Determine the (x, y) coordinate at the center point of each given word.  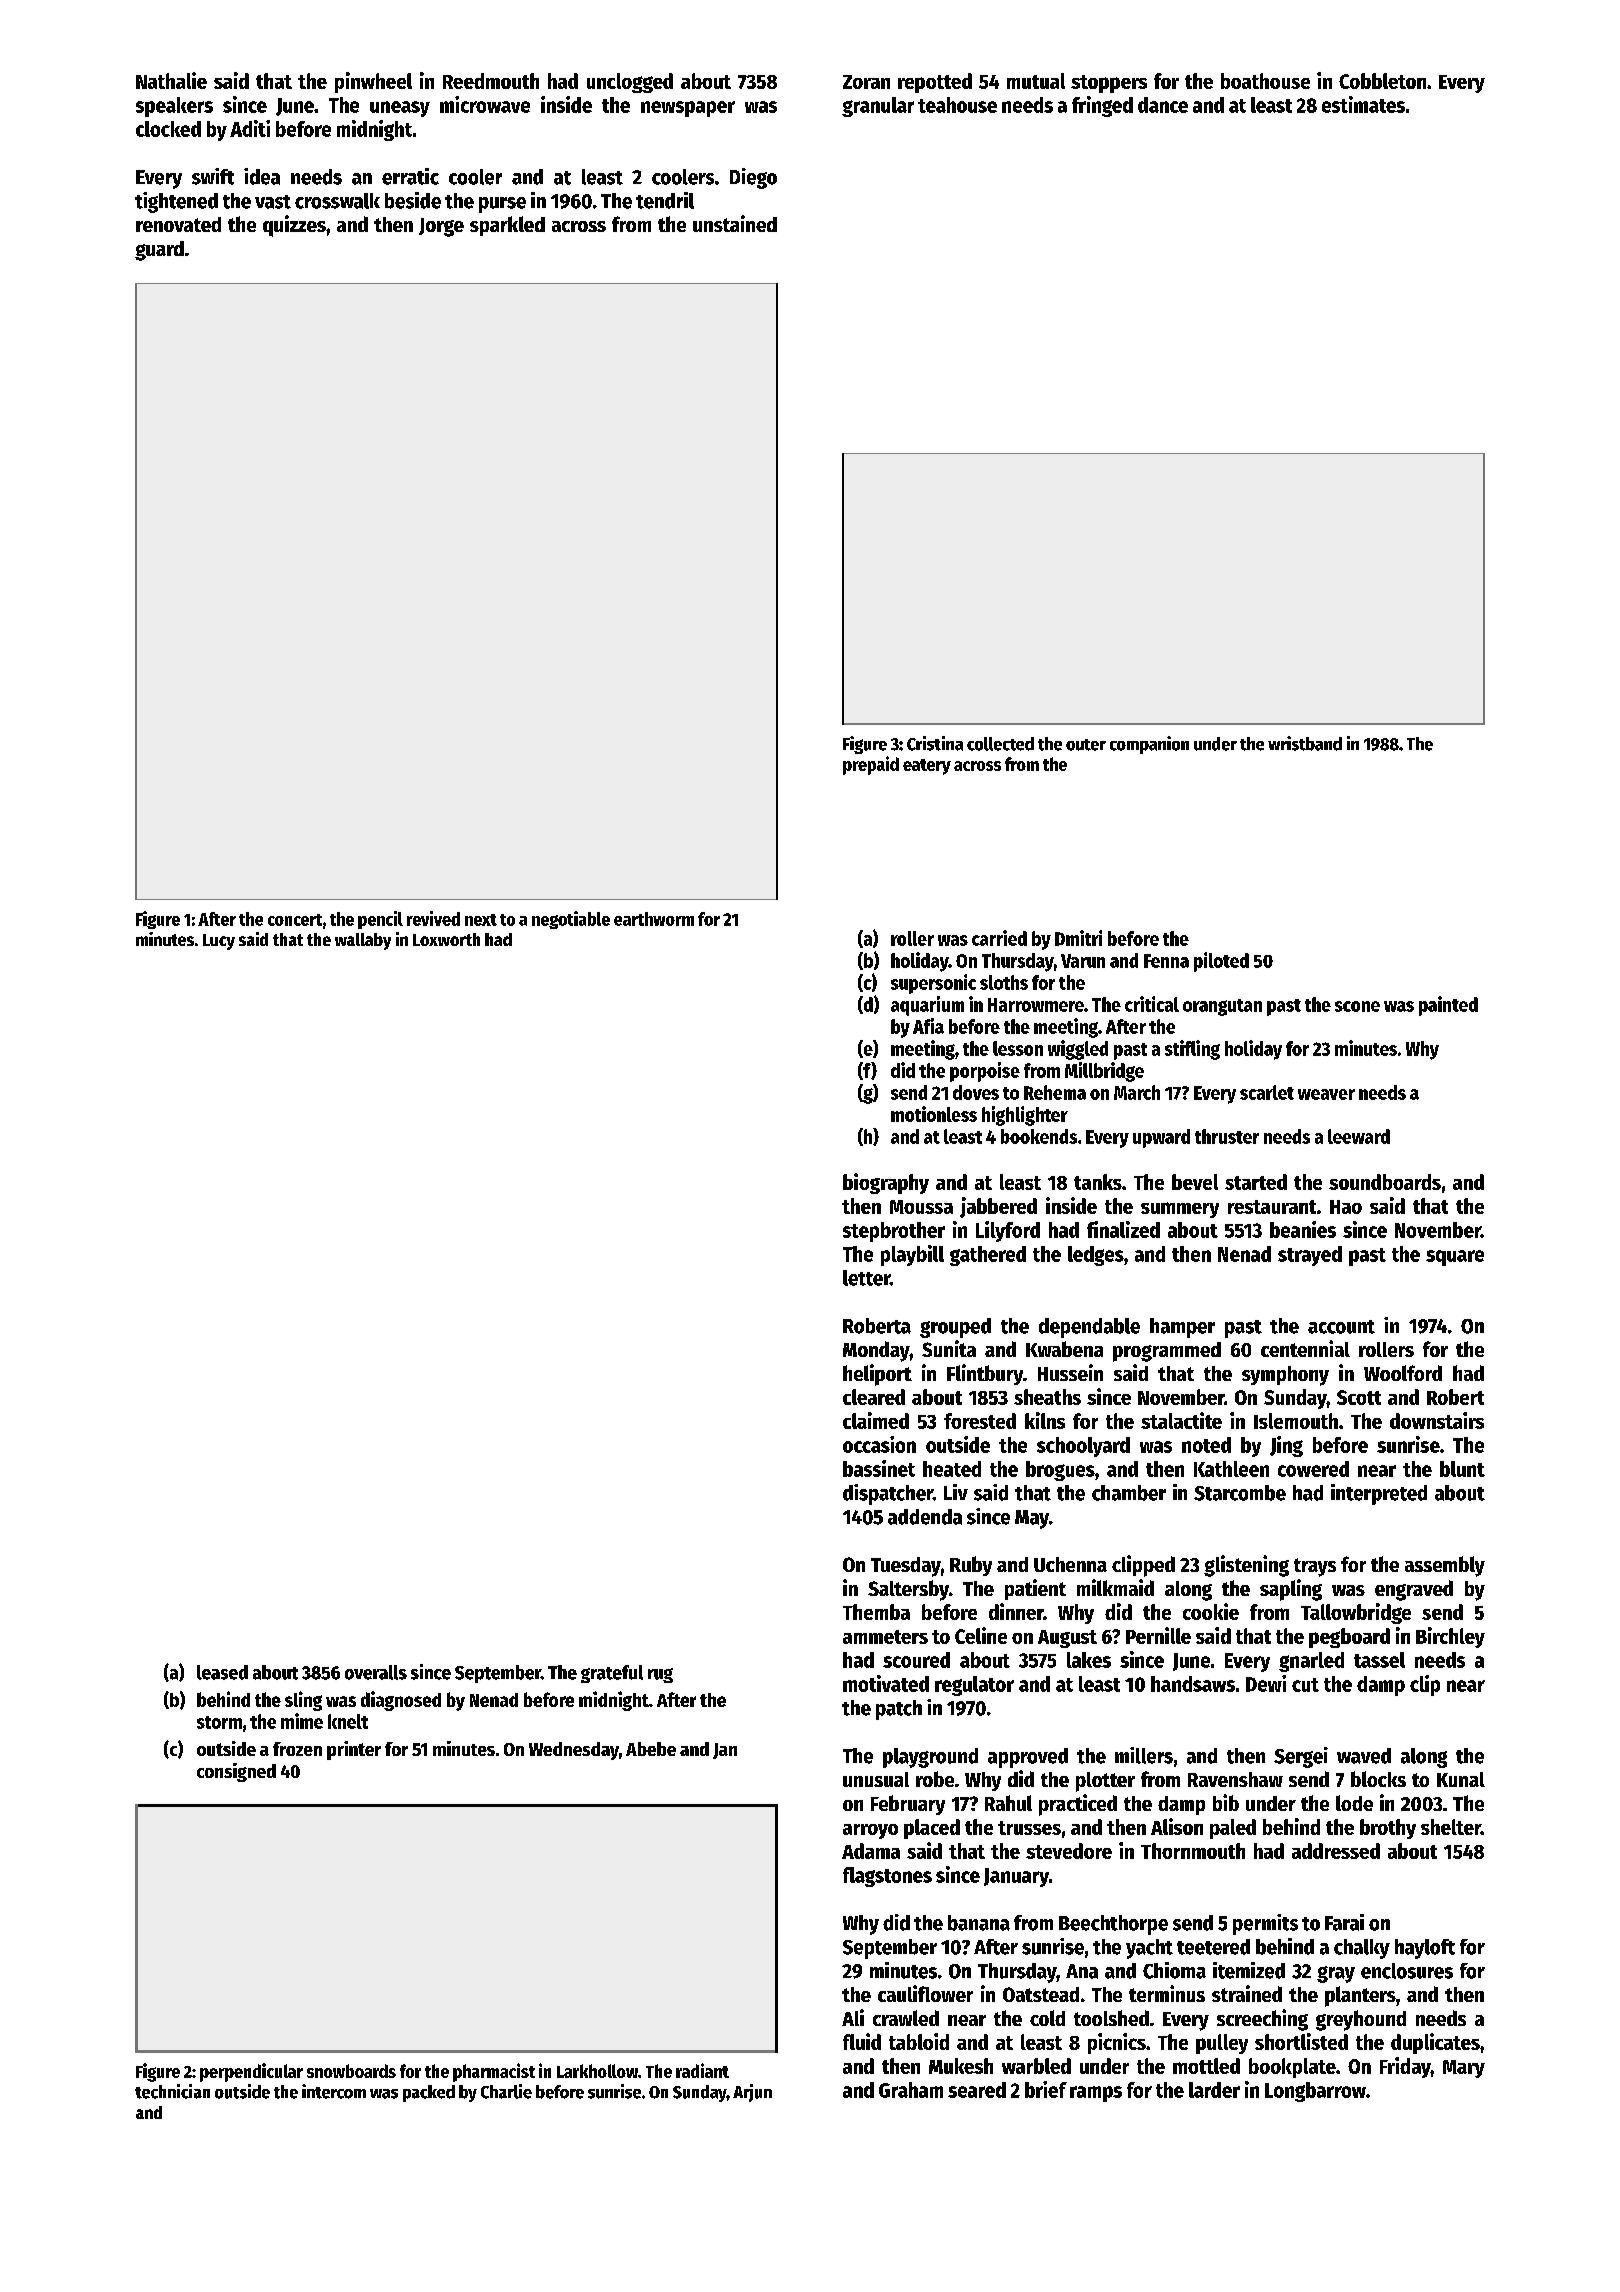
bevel (1195, 1182)
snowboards (351, 2071)
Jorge (441, 227)
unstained (735, 223)
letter (866, 1278)
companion (1149, 745)
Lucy (219, 942)
